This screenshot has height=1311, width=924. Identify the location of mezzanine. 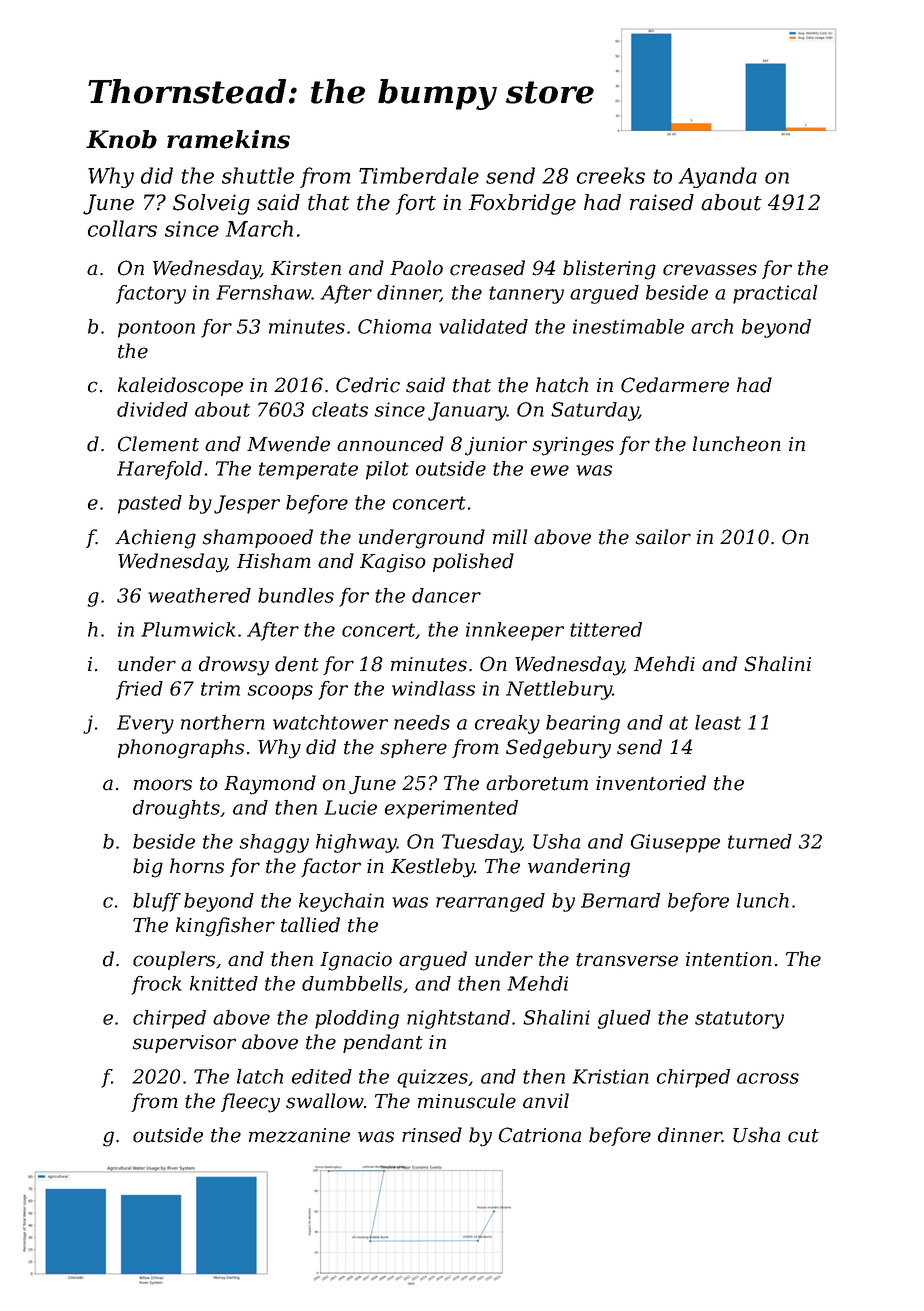
(299, 1135).
